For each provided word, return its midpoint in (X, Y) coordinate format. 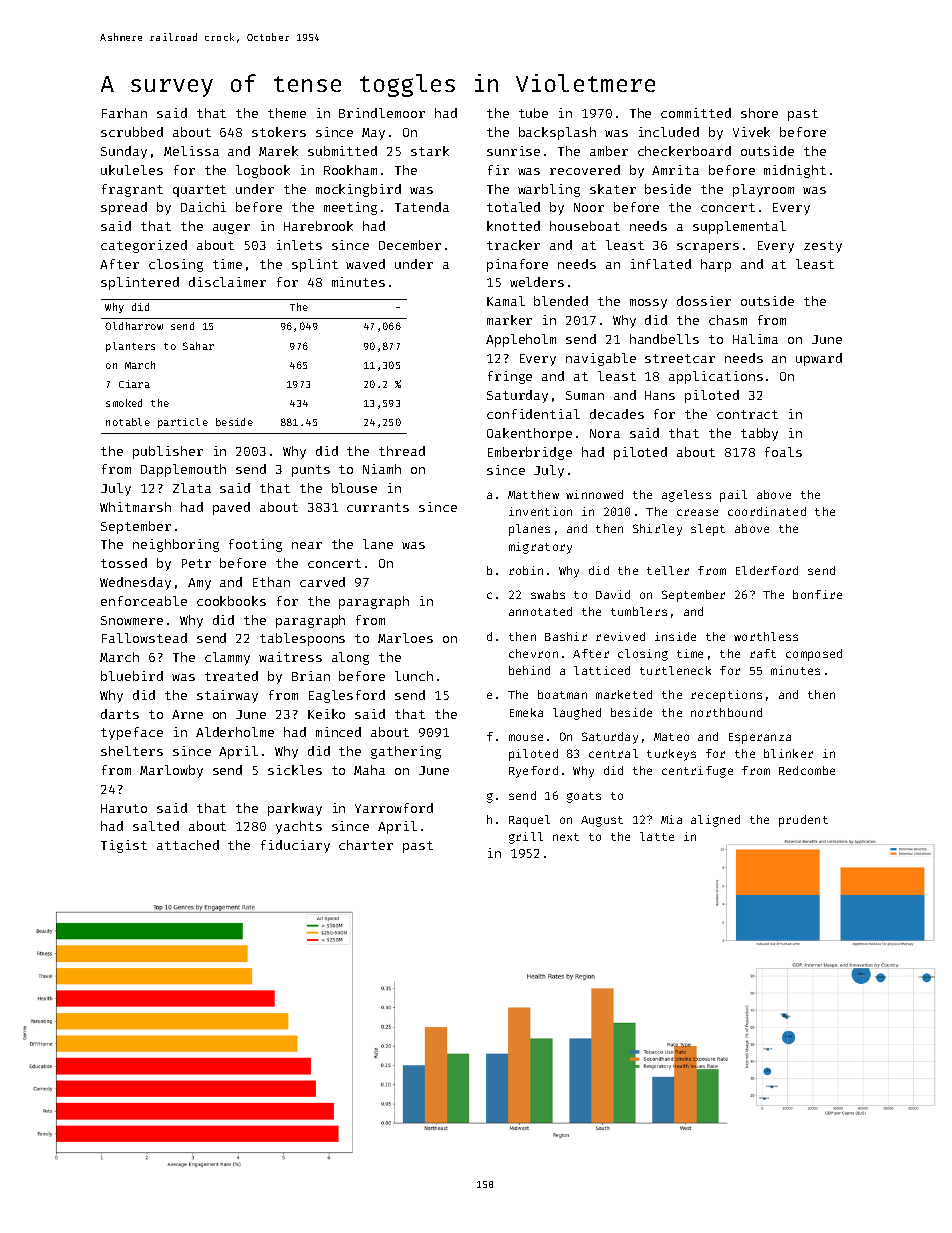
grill (526, 838)
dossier (704, 301)
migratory (540, 548)
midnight (795, 171)
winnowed (594, 494)
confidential (533, 414)
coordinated (767, 511)
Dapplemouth (183, 470)
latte (657, 836)
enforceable (144, 601)
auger (231, 229)
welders (537, 282)
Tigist (124, 846)
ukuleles (132, 170)
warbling (549, 190)
